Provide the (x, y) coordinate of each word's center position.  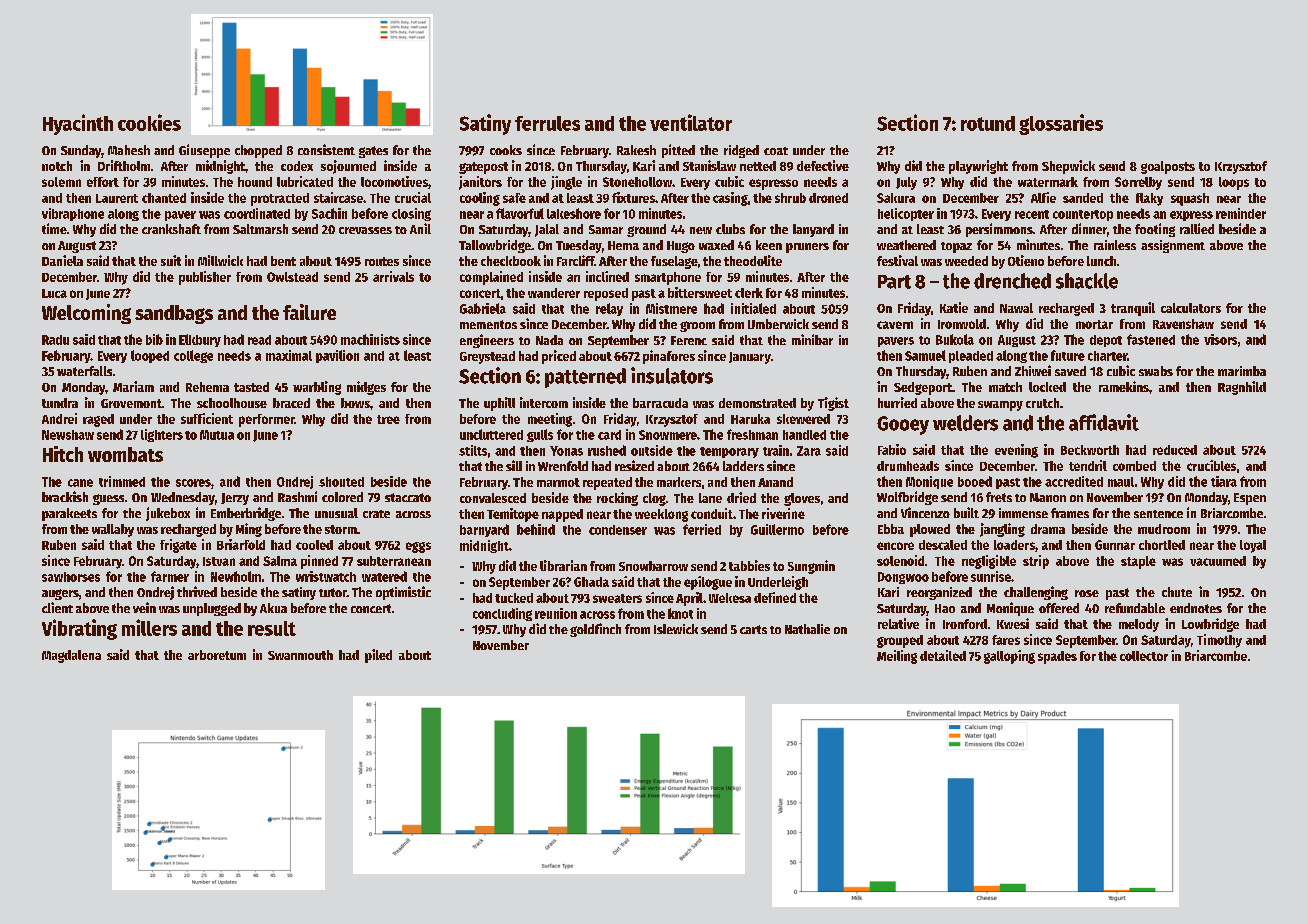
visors (1220, 339)
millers (149, 627)
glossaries (1061, 124)
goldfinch (595, 630)
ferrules (547, 123)
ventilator (691, 122)
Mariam (133, 386)
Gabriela (483, 308)
